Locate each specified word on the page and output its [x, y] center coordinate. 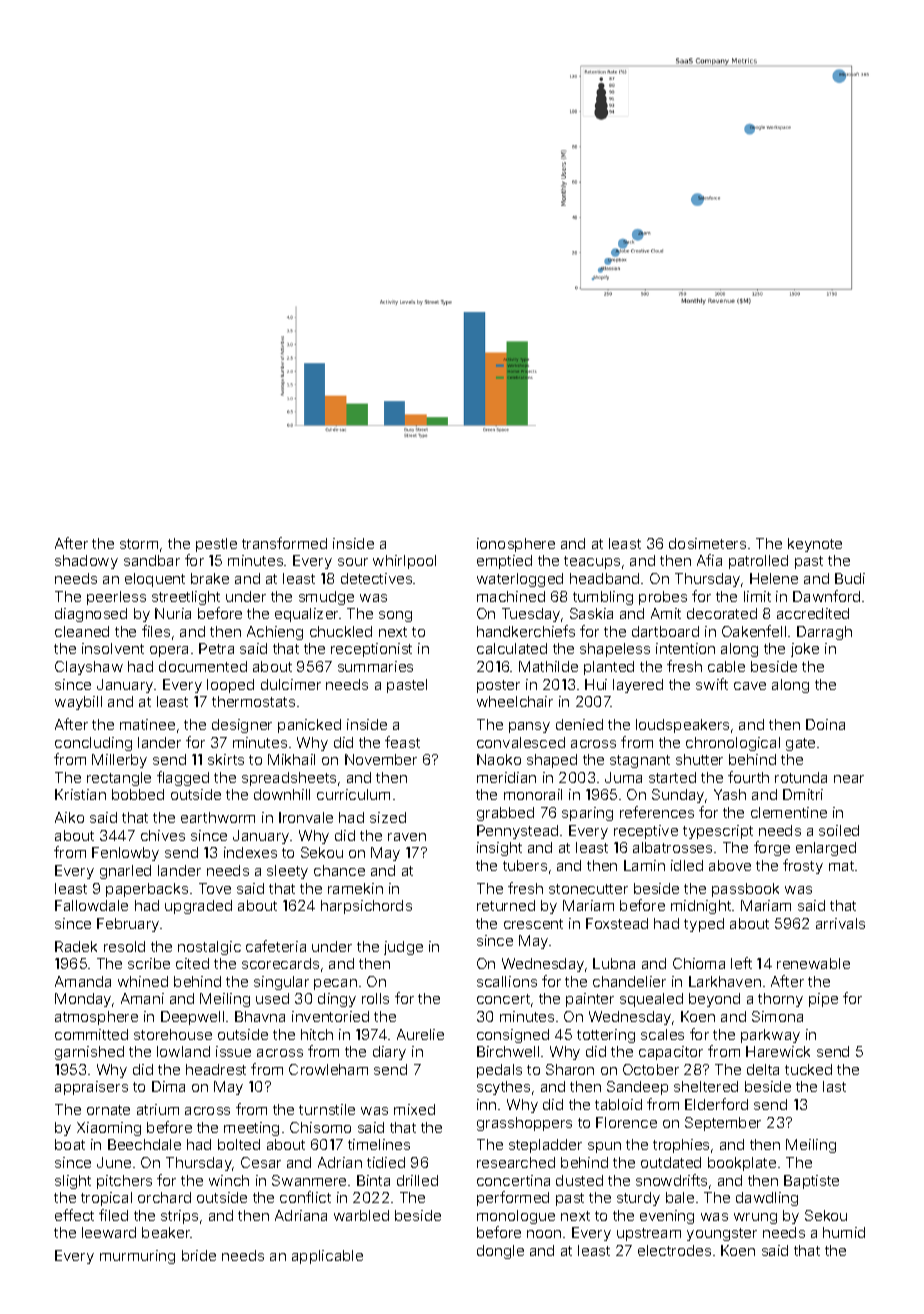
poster [498, 686]
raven [407, 837]
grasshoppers [524, 1124]
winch [229, 1180]
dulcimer [291, 684]
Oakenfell [754, 631]
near [849, 779]
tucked [808, 1069]
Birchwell [508, 1051]
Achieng [275, 633]
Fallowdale [91, 905]
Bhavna [260, 1016]
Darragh [824, 633]
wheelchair [515, 701]
